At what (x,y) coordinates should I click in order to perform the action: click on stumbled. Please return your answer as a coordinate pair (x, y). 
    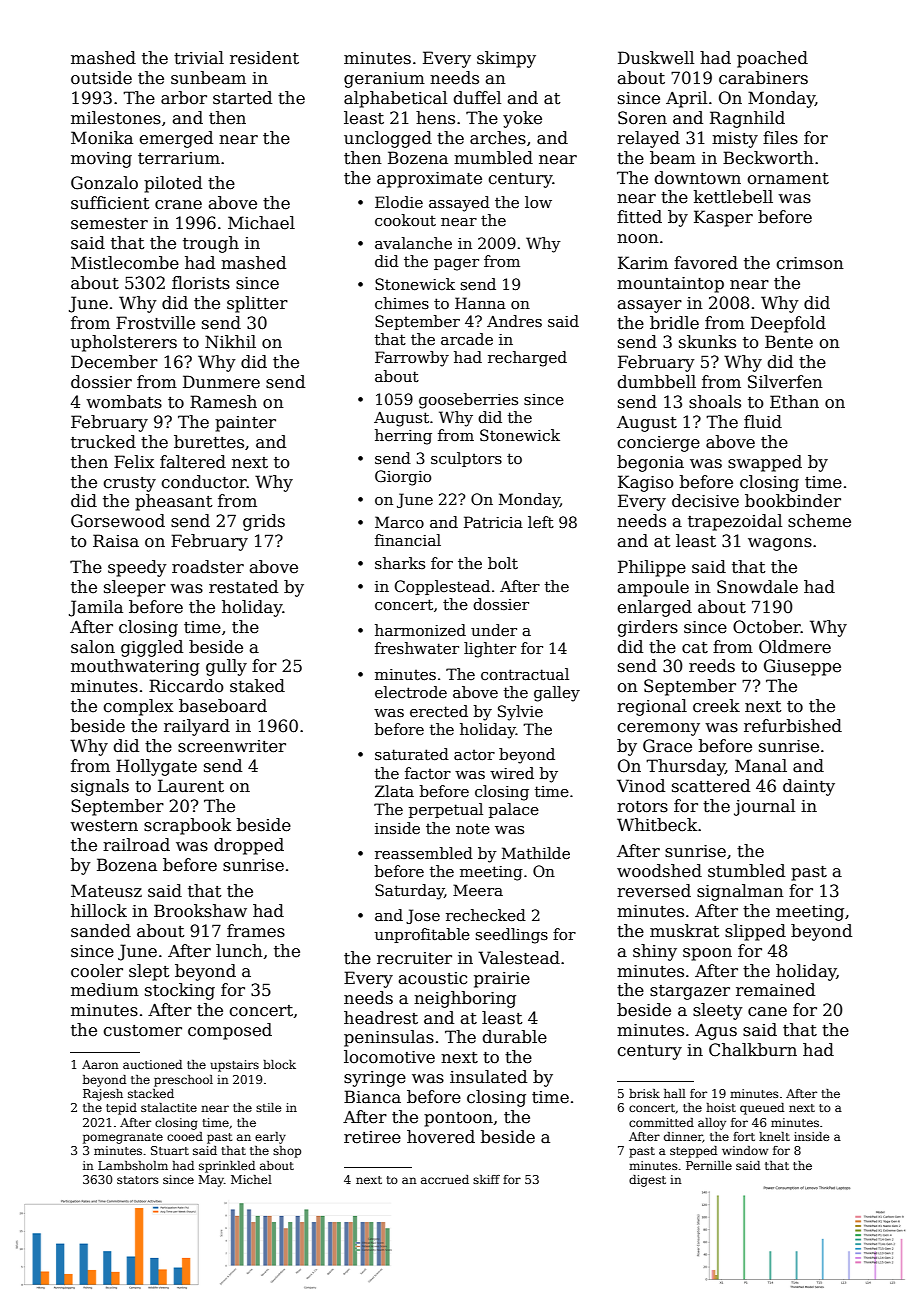
    Looking at the image, I should click on (746, 871).
